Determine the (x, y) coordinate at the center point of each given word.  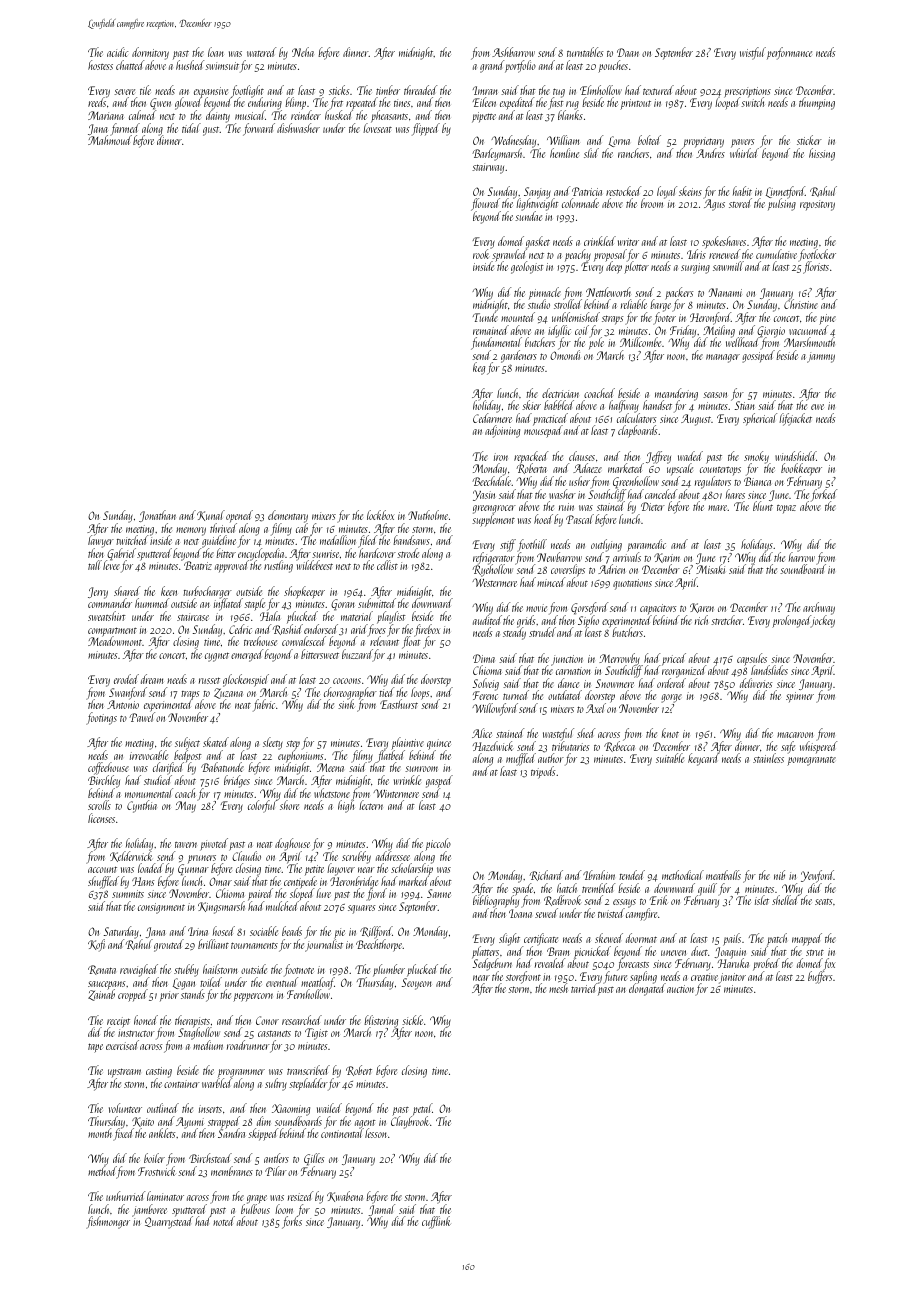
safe (788, 747)
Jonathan (157, 516)
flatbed (389, 757)
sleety (273, 743)
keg (479, 368)
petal (422, 1109)
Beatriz (198, 566)
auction (680, 989)
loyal (667, 192)
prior (169, 996)
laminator (165, 1196)
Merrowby (620, 659)
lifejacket (795, 419)
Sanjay (537, 193)
